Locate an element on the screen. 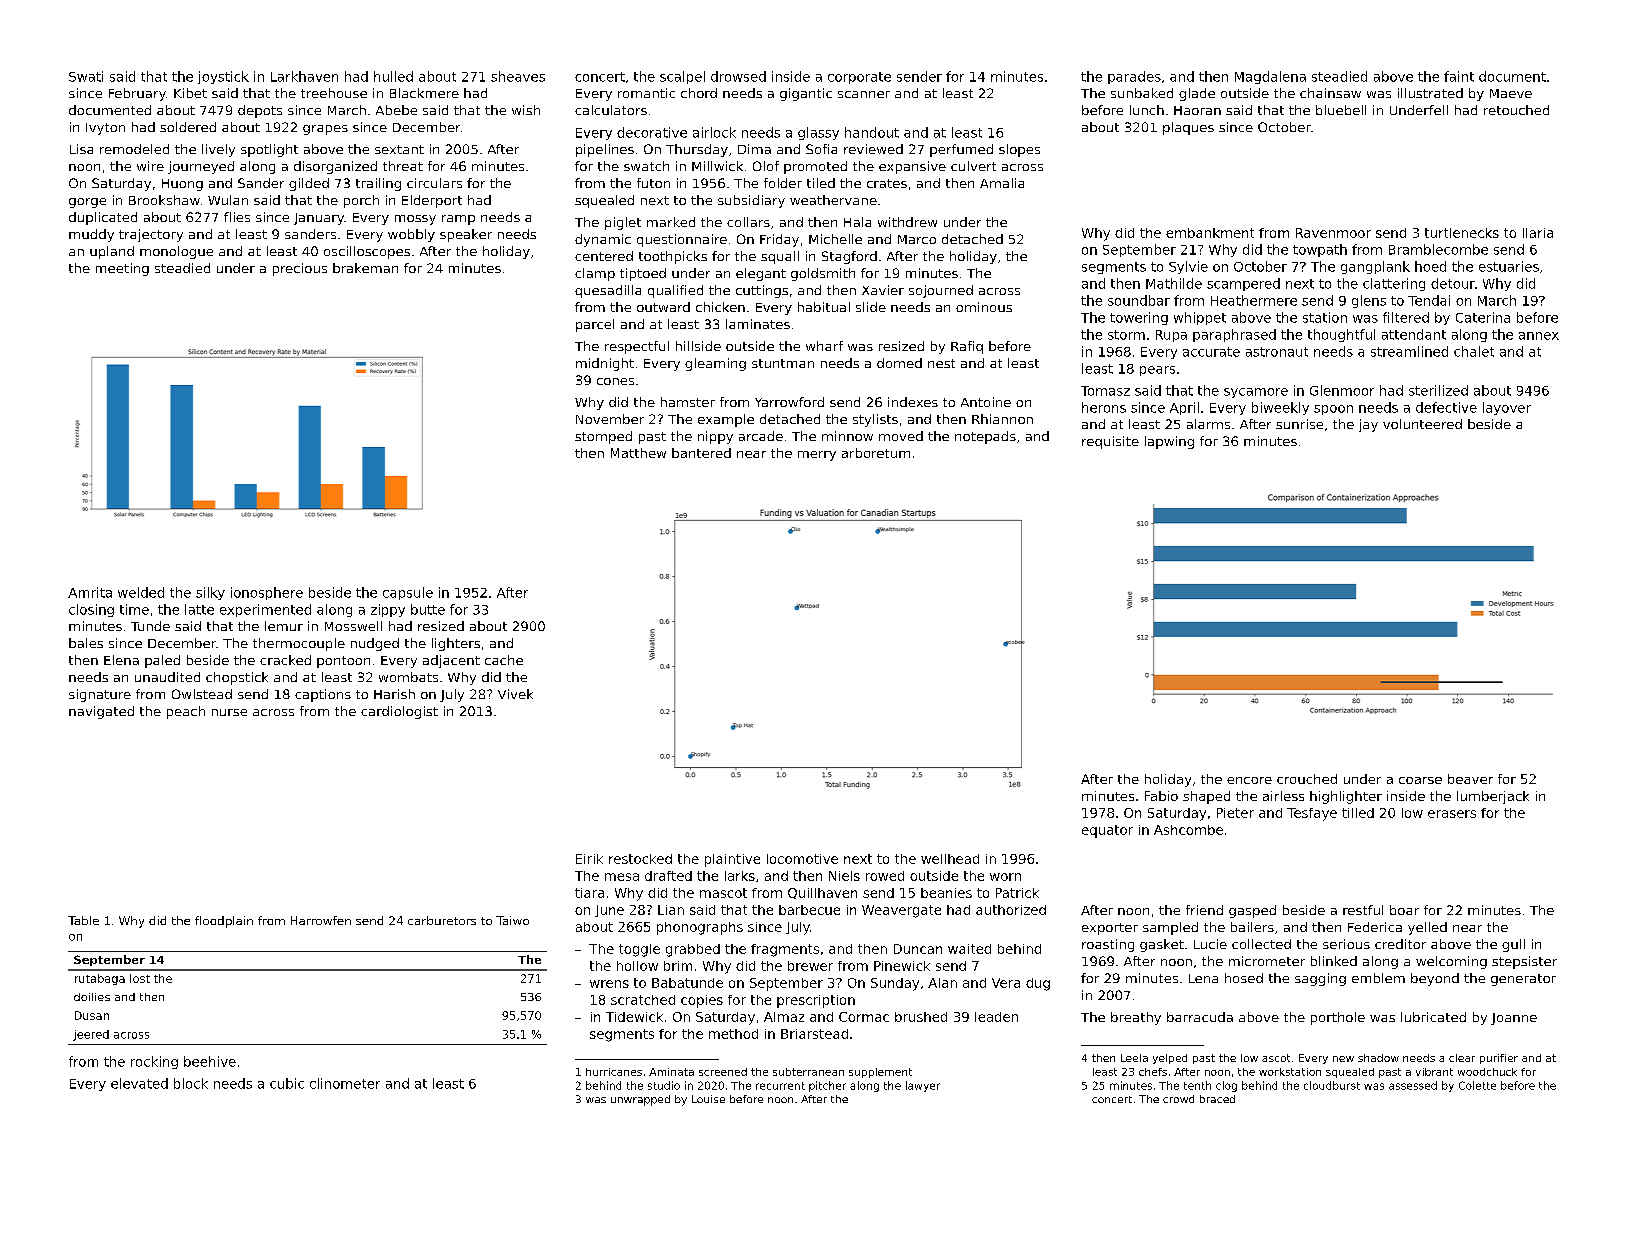  faint is located at coordinates (1459, 76).
